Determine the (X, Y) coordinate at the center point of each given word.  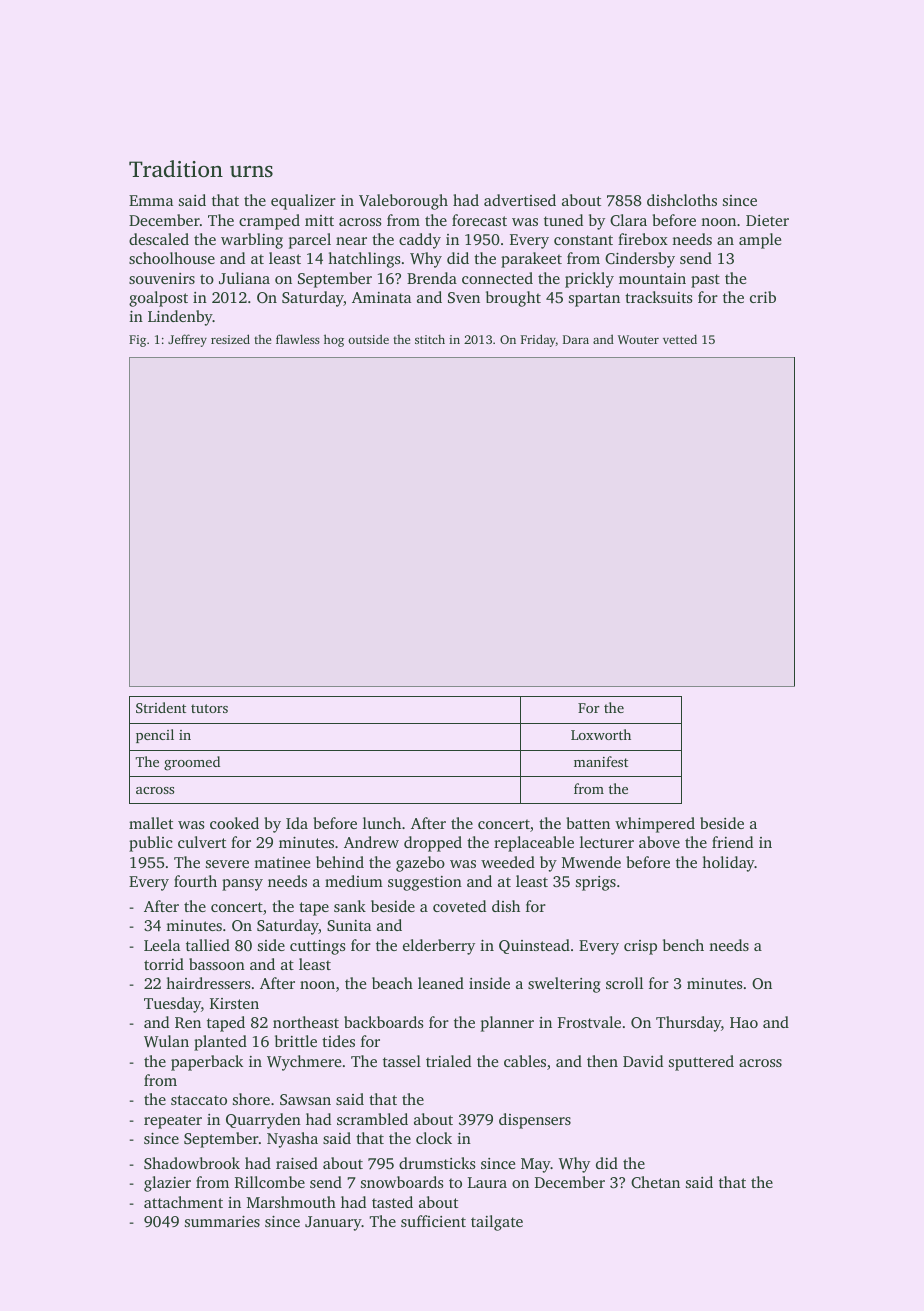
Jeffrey (187, 340)
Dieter (767, 220)
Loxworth (601, 734)
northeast (306, 1022)
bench (683, 945)
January (333, 1223)
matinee (282, 862)
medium (354, 881)
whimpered (655, 825)
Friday (538, 340)
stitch (430, 339)
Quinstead (534, 946)
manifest (601, 761)
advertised (520, 200)
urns (251, 171)
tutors (209, 708)
